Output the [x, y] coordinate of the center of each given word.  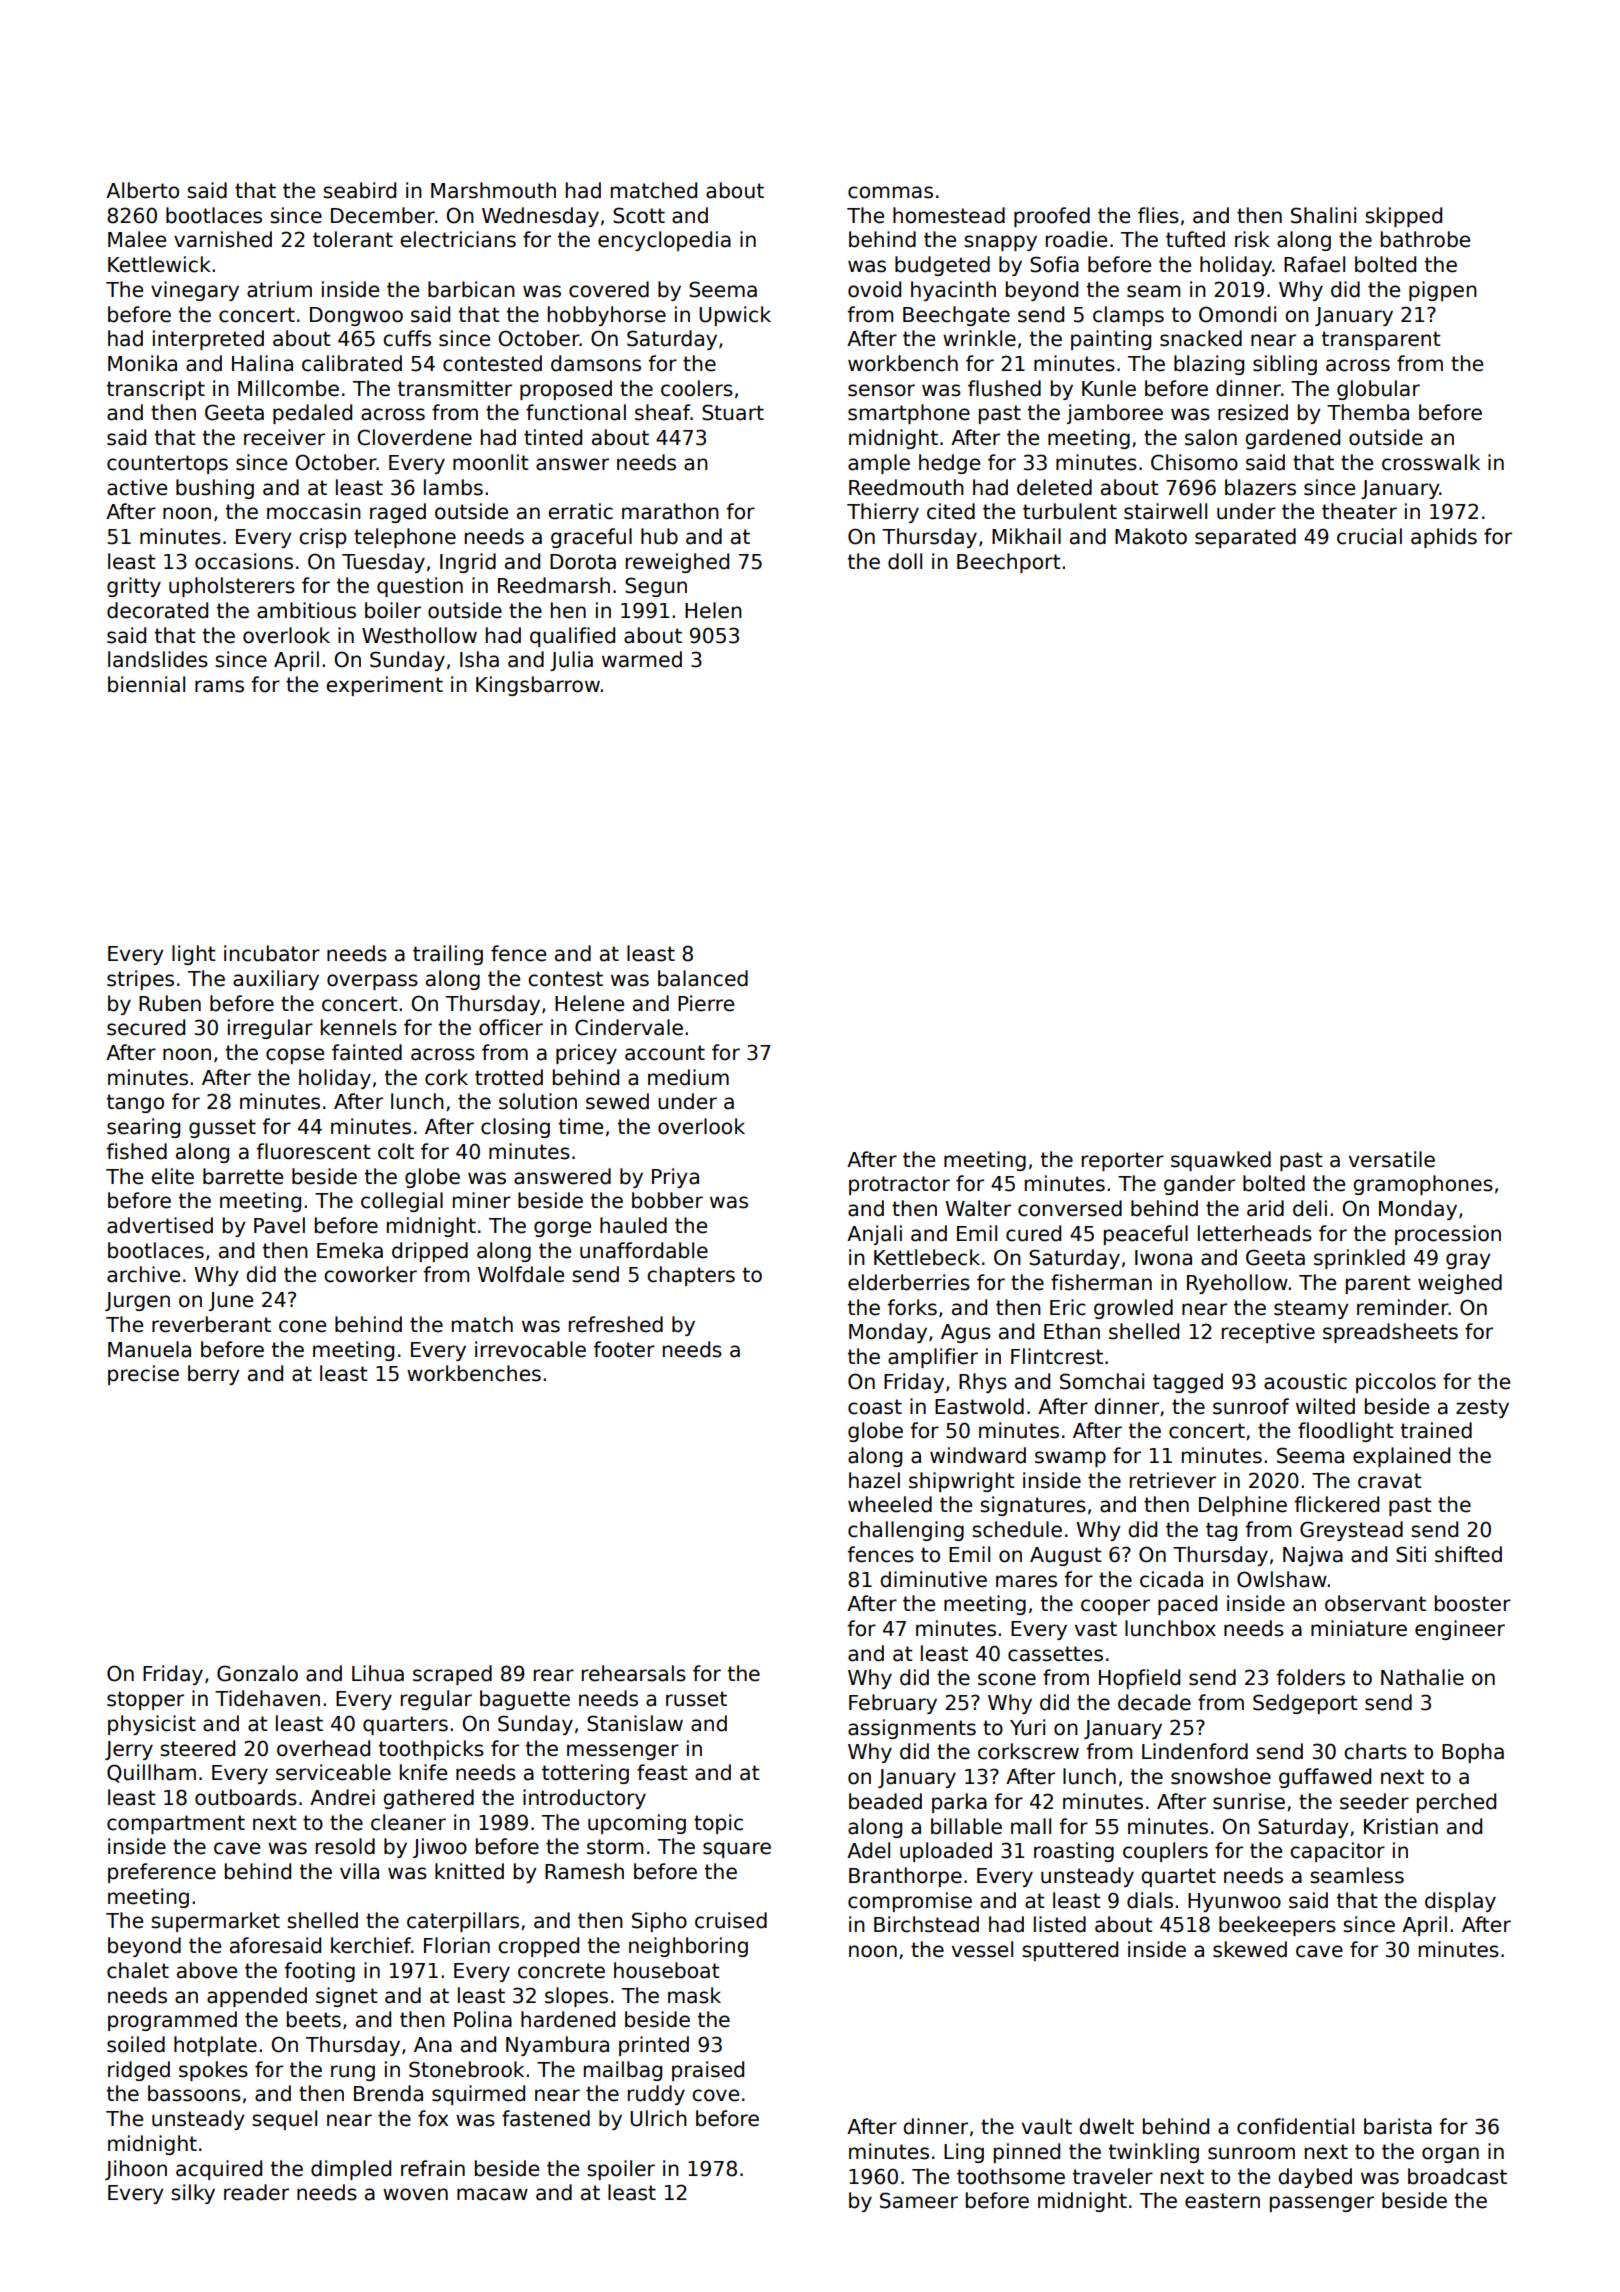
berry [214, 1375]
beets [314, 2019]
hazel [874, 1480]
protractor [899, 1185]
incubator [272, 953]
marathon [670, 511]
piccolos [1396, 1383]
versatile [1392, 1159]
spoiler [621, 2170]
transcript [156, 390]
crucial [1369, 536]
